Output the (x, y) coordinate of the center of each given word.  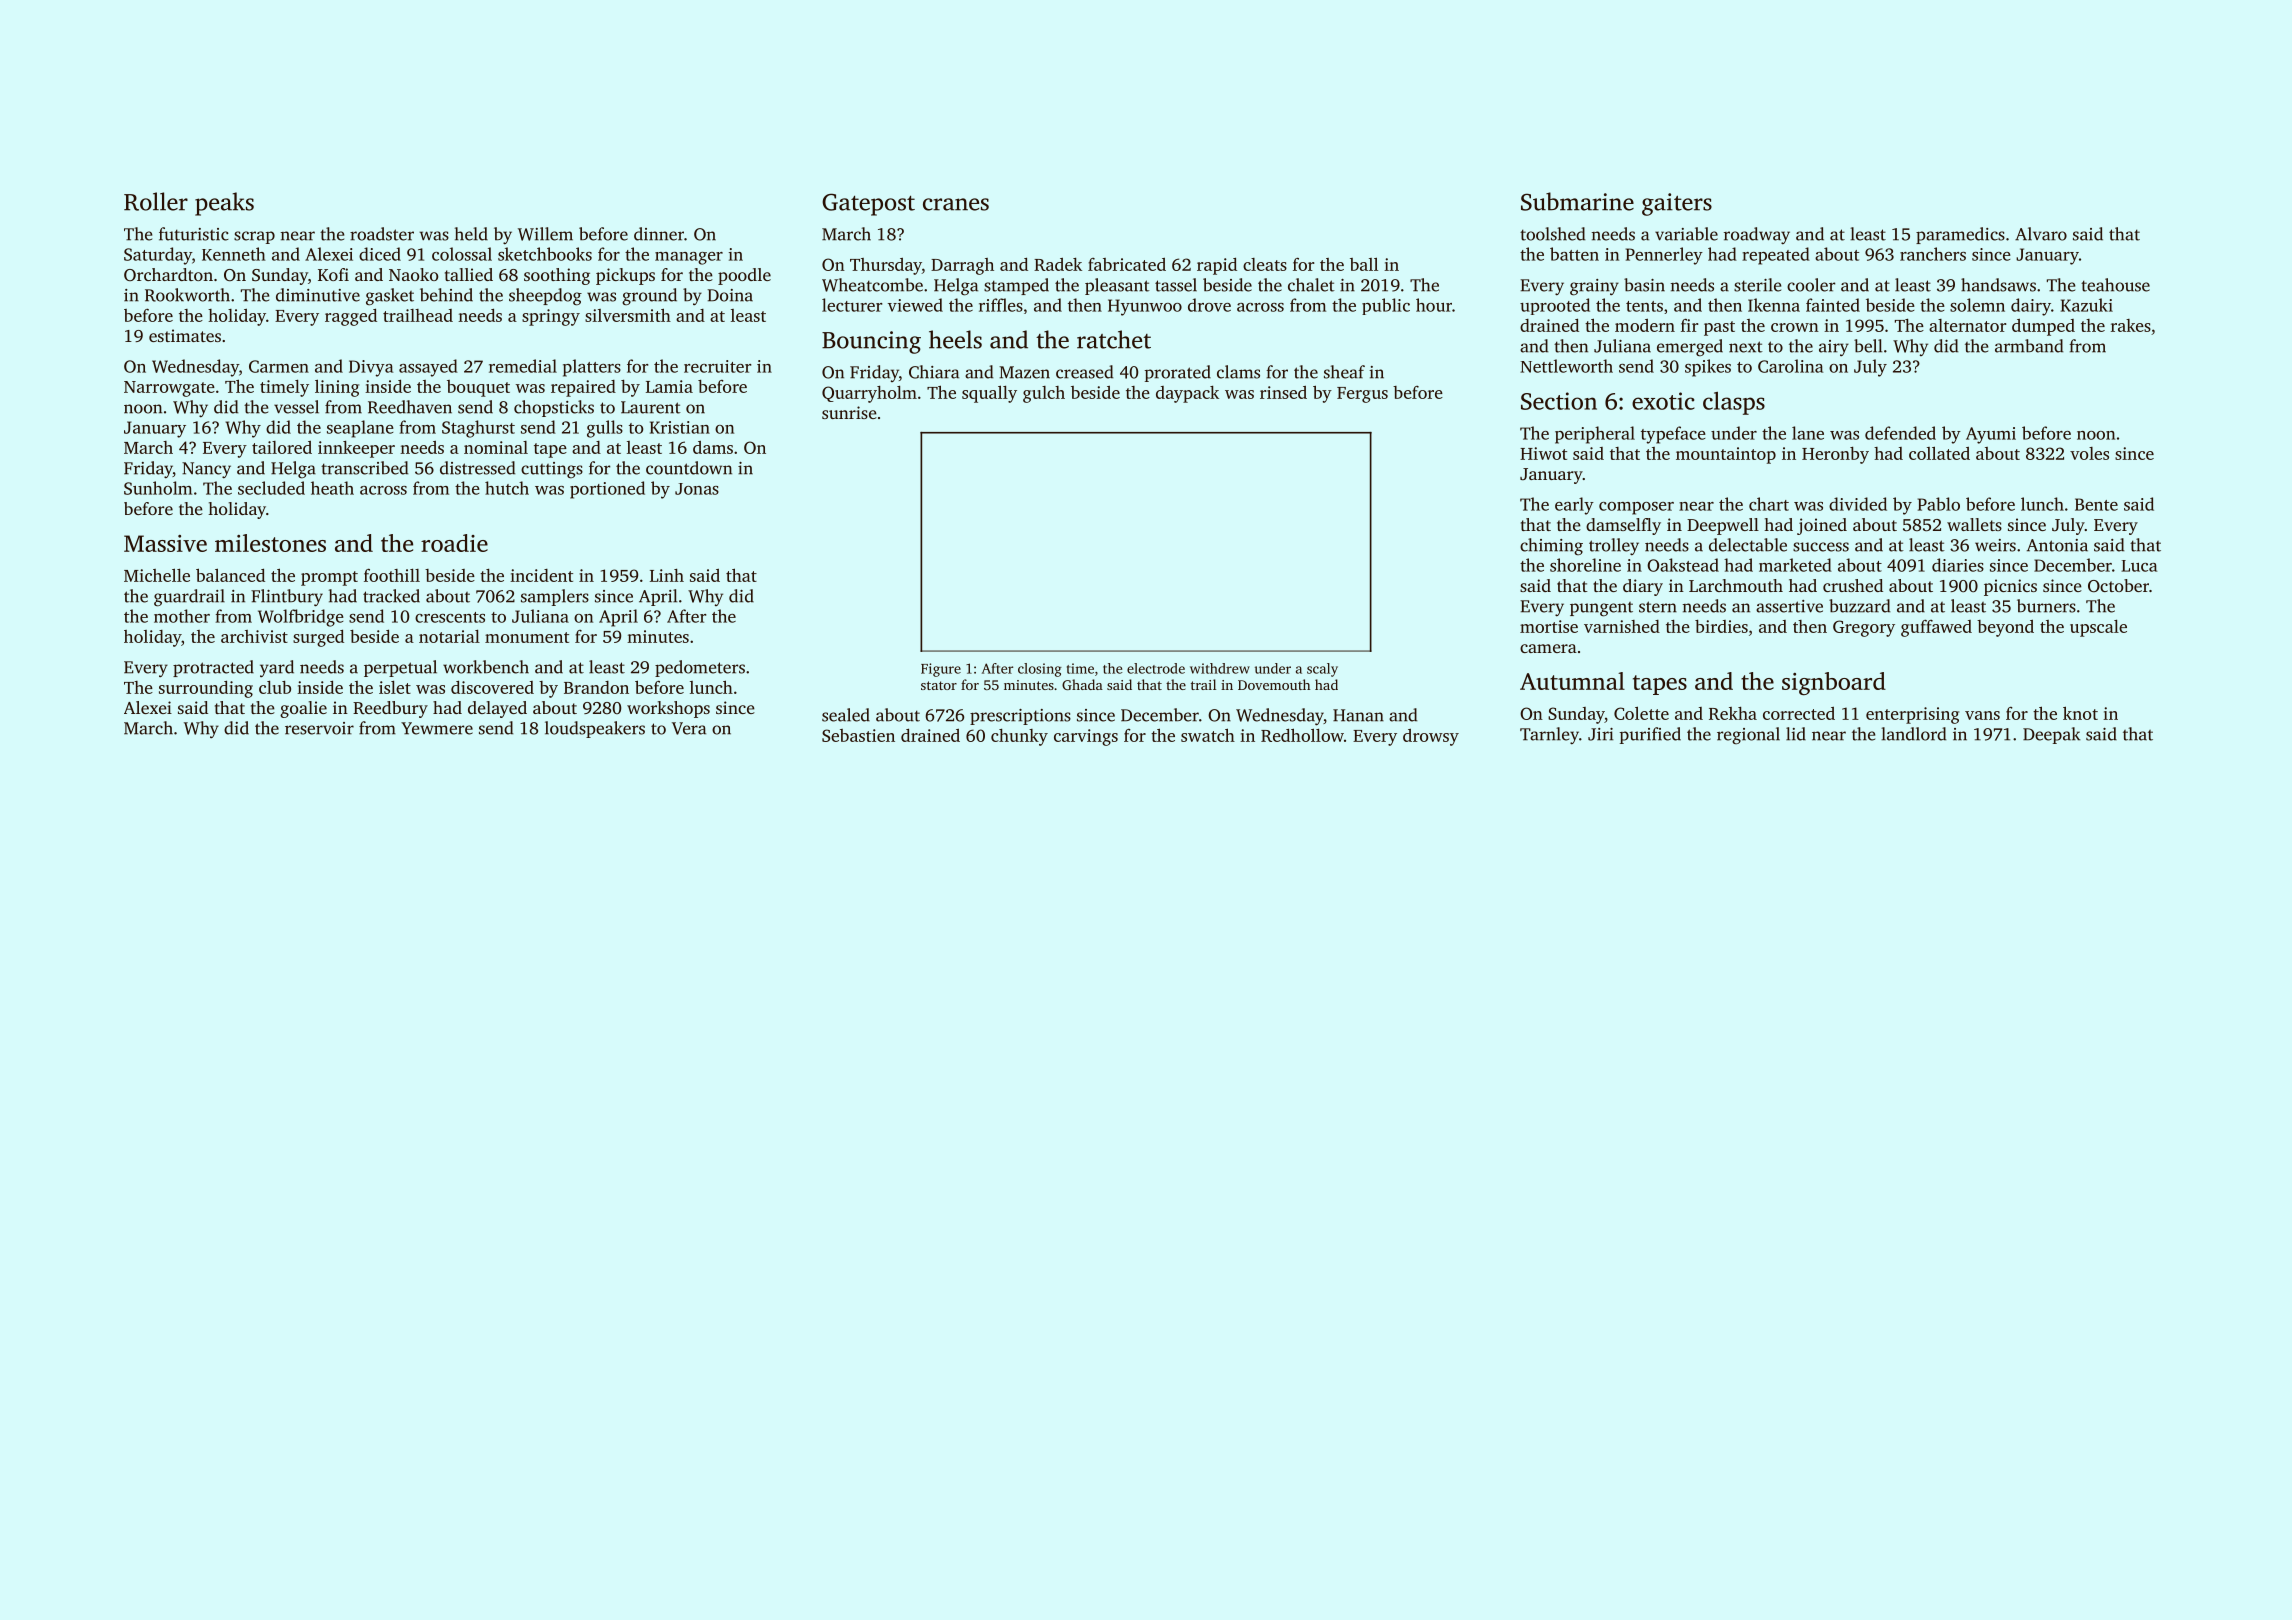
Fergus (1362, 395)
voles (2089, 453)
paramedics (1960, 235)
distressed (477, 468)
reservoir (319, 728)
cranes (956, 204)
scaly (1322, 670)
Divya (371, 368)
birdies (1721, 626)
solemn (1977, 305)
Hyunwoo (1145, 307)
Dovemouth (1274, 684)
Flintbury (287, 598)
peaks (224, 204)
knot (2080, 713)
